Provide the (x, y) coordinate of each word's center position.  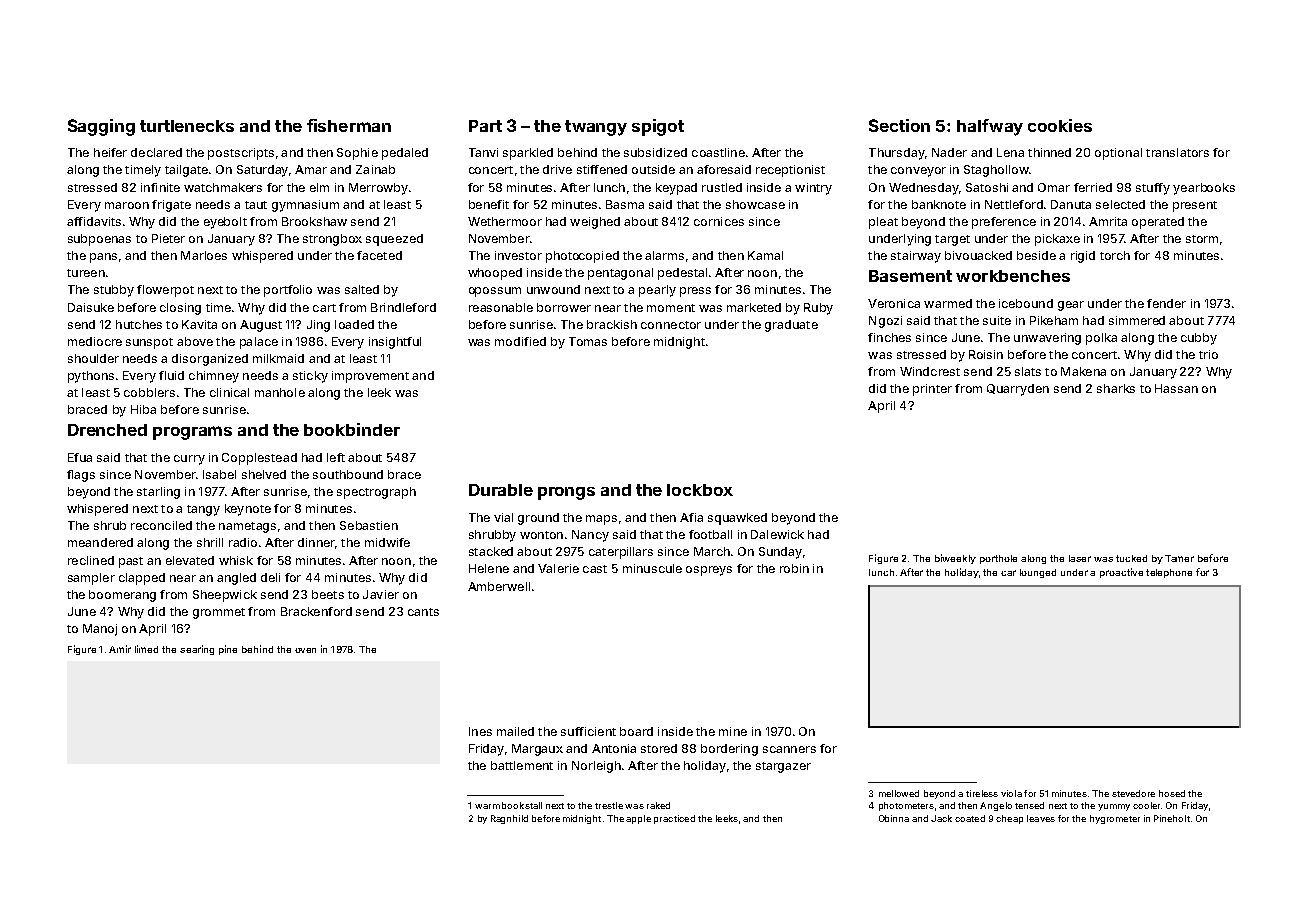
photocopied (582, 257)
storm (1202, 239)
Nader (949, 152)
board (636, 731)
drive (557, 169)
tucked (1131, 558)
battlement (522, 765)
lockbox (700, 490)
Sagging (101, 127)
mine (733, 731)
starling (158, 493)
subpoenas (99, 240)
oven (305, 650)
